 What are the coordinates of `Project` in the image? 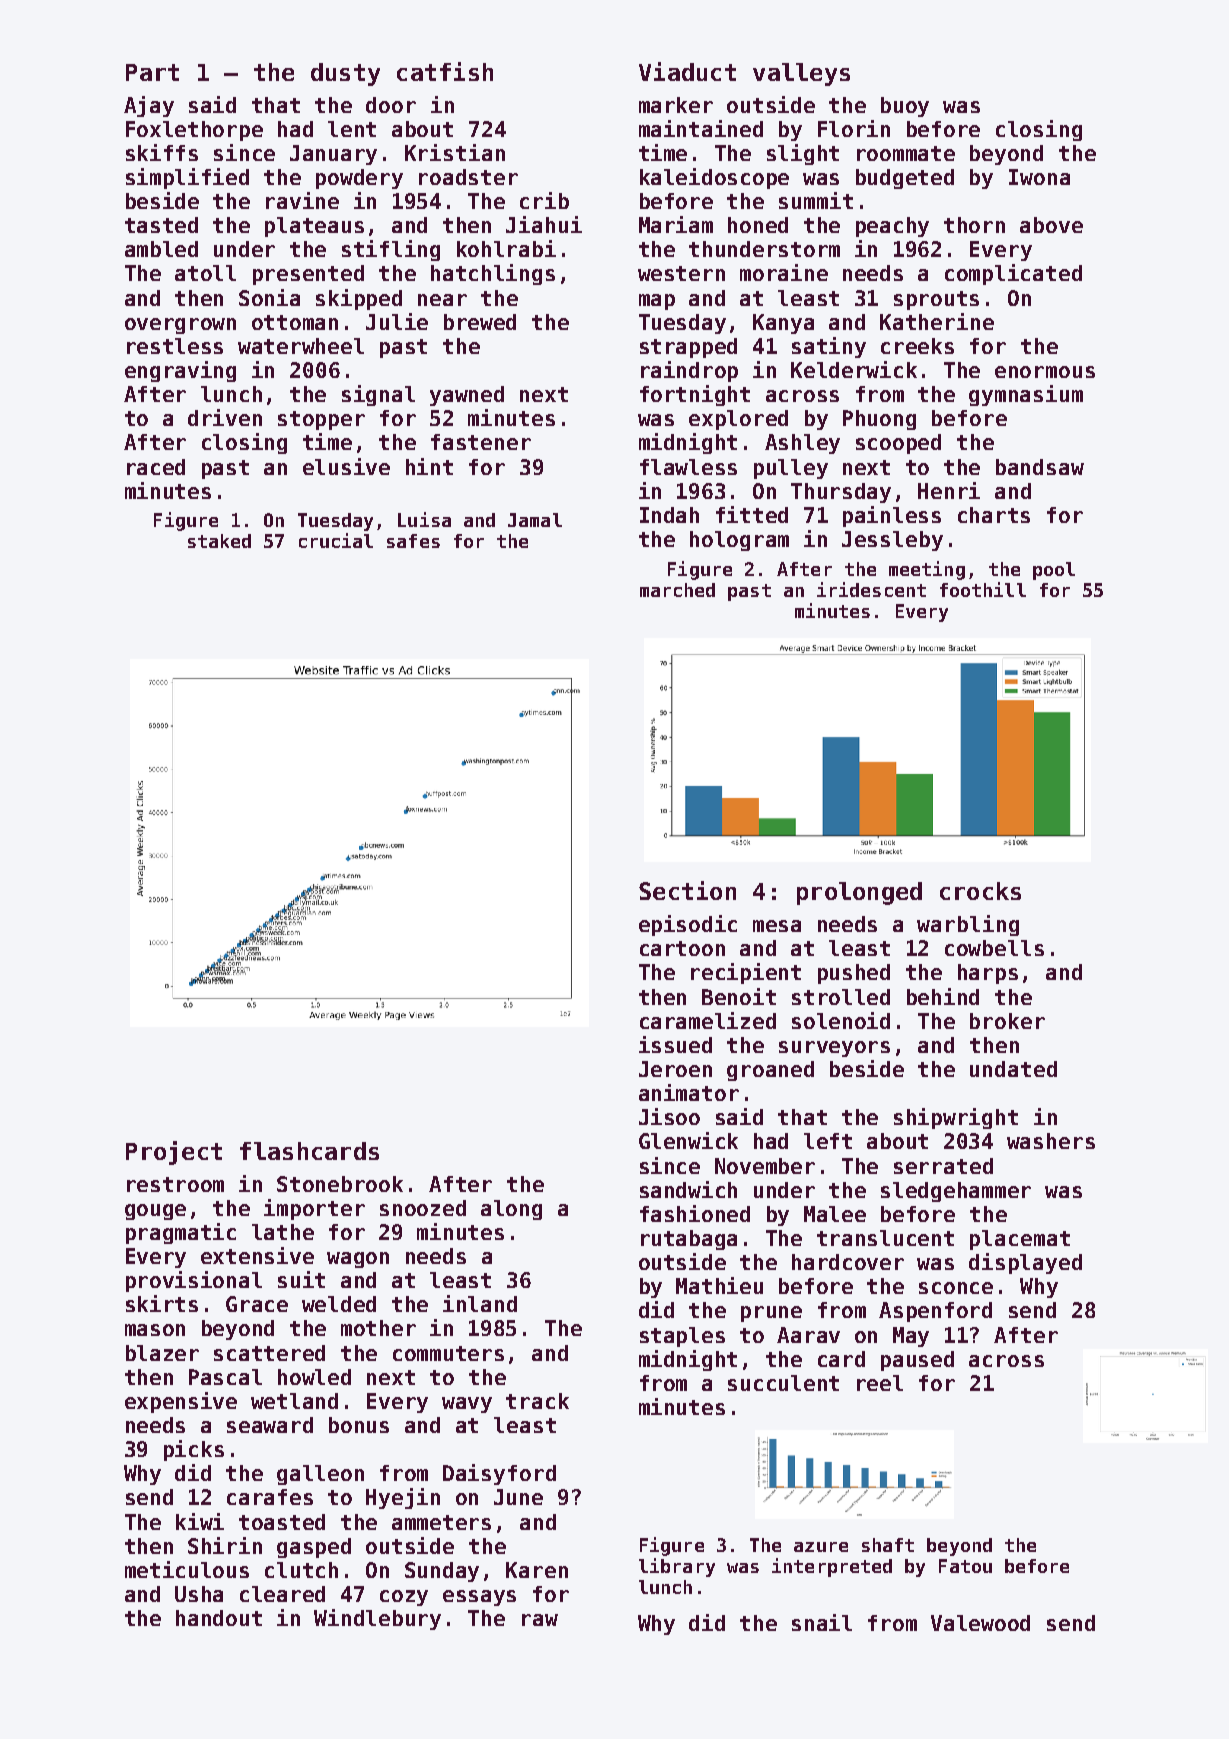 It's located at (174, 1153).
